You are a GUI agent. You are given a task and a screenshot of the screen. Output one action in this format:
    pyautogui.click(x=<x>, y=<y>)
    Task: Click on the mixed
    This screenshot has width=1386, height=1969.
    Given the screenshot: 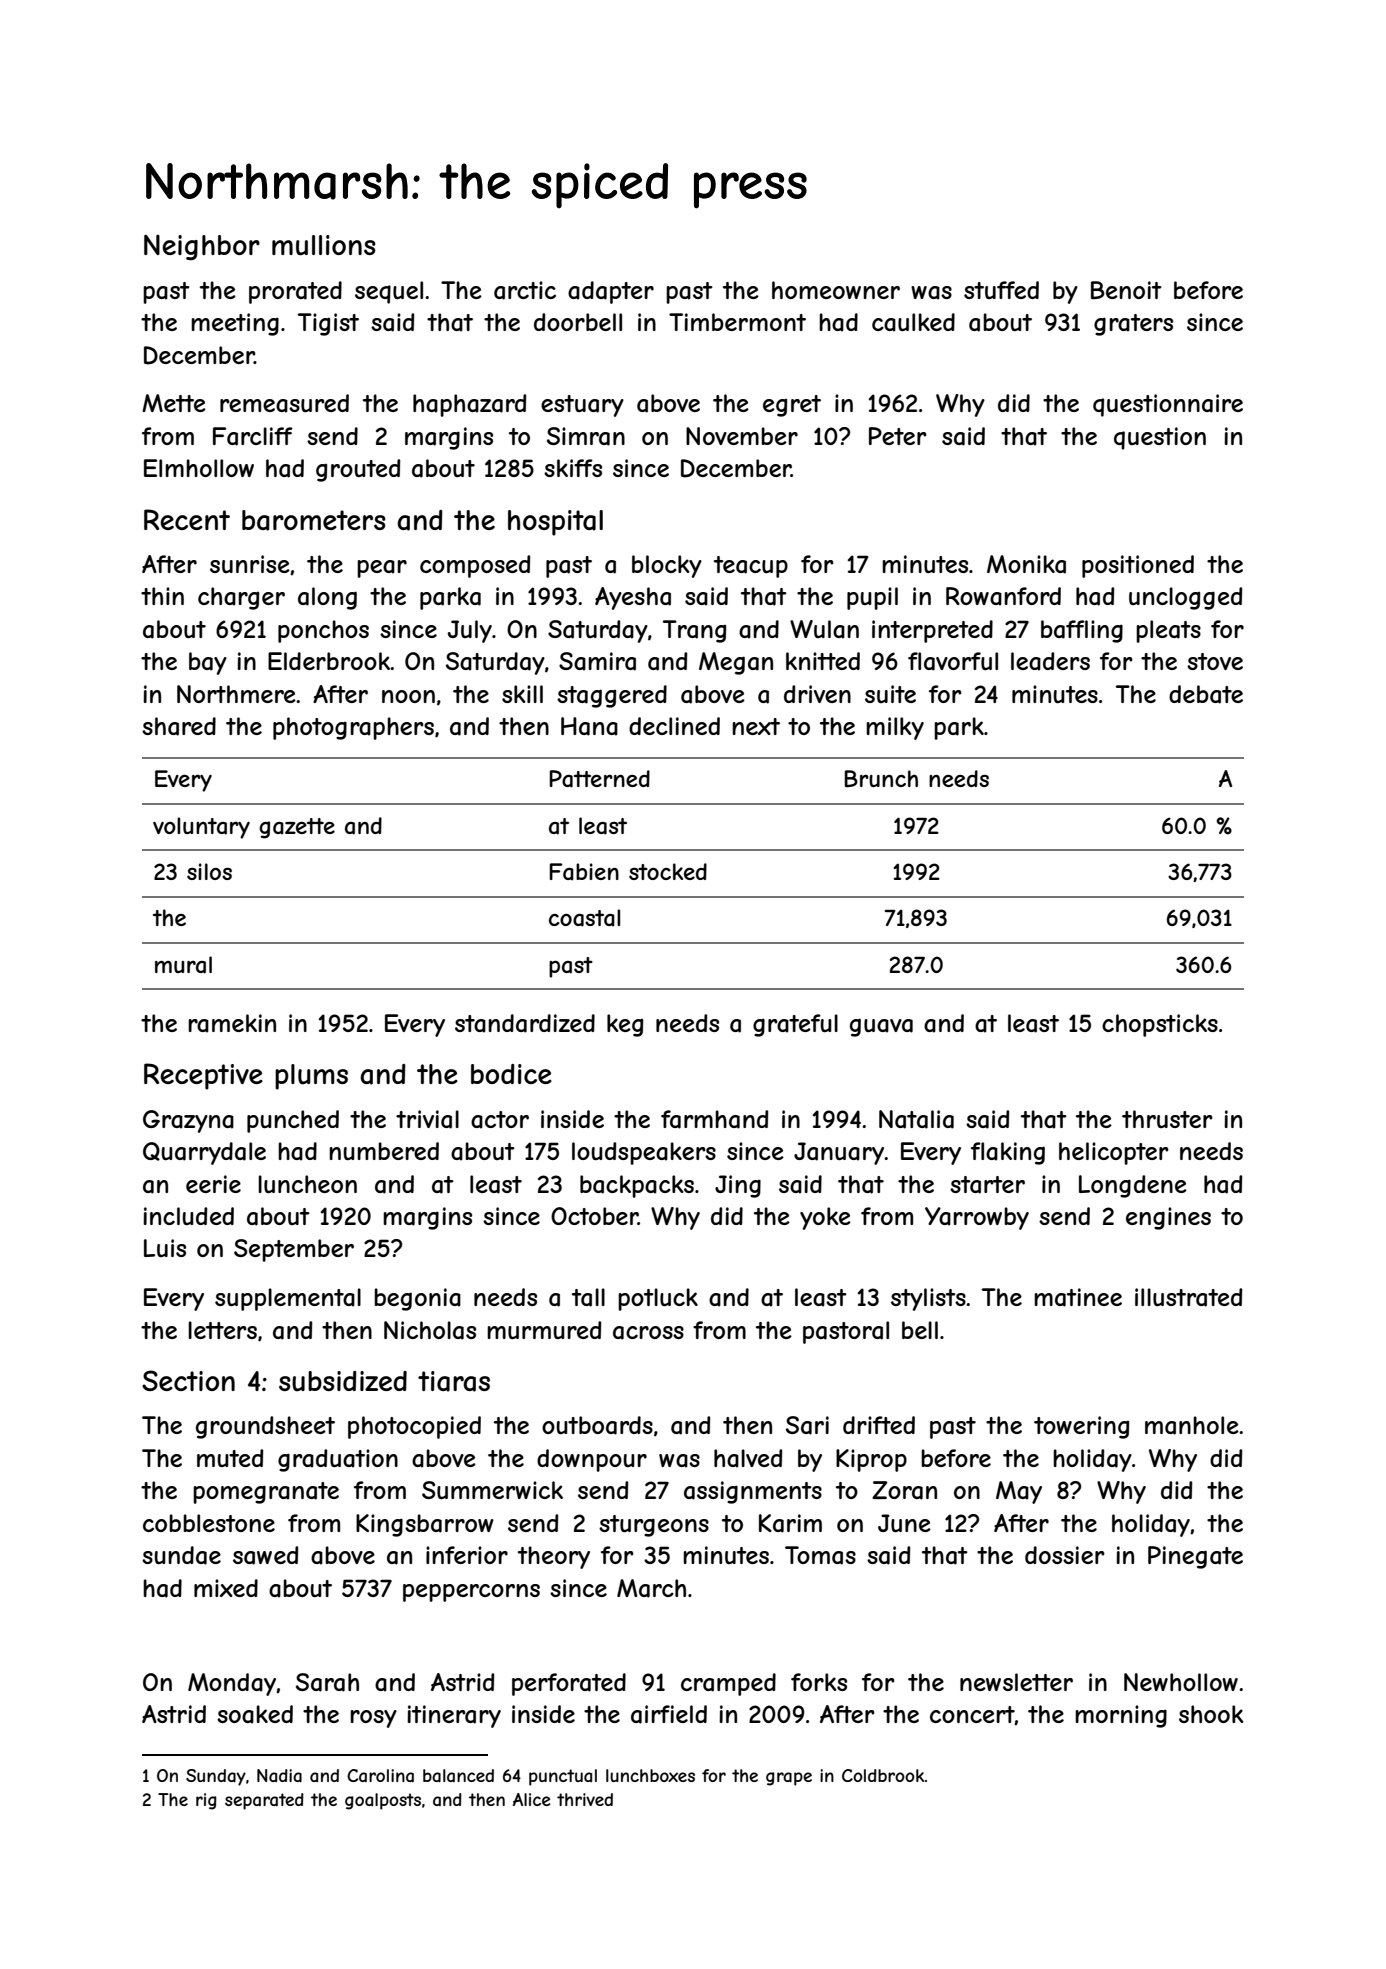 What is the action you would take?
    pyautogui.click(x=226, y=1588)
